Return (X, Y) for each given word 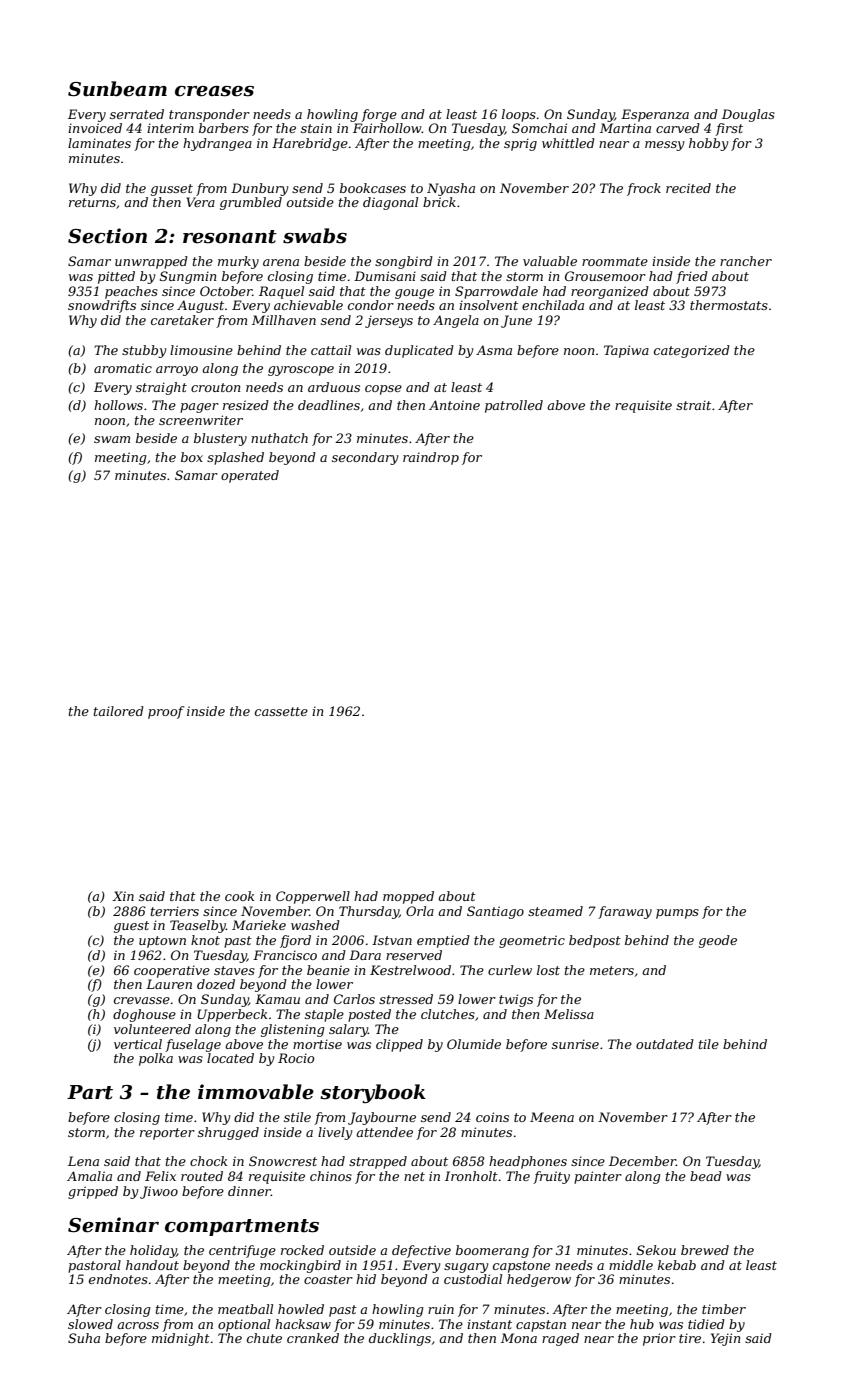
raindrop (431, 458)
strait (693, 405)
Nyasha (451, 189)
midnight (181, 1339)
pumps (677, 914)
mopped (408, 897)
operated (250, 476)
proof (166, 712)
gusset (172, 190)
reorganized (610, 292)
